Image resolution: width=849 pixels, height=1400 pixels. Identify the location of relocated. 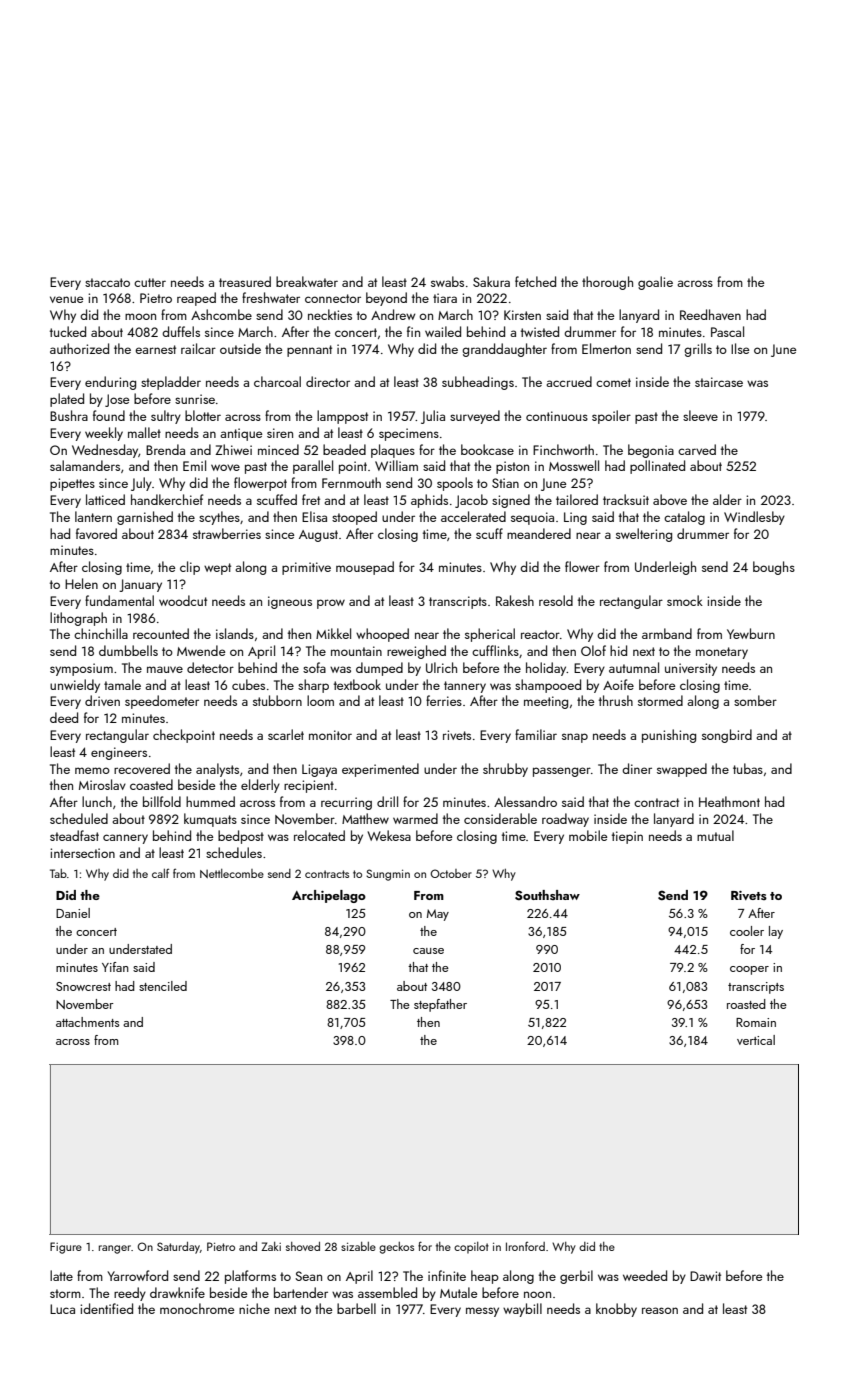
(319, 835).
